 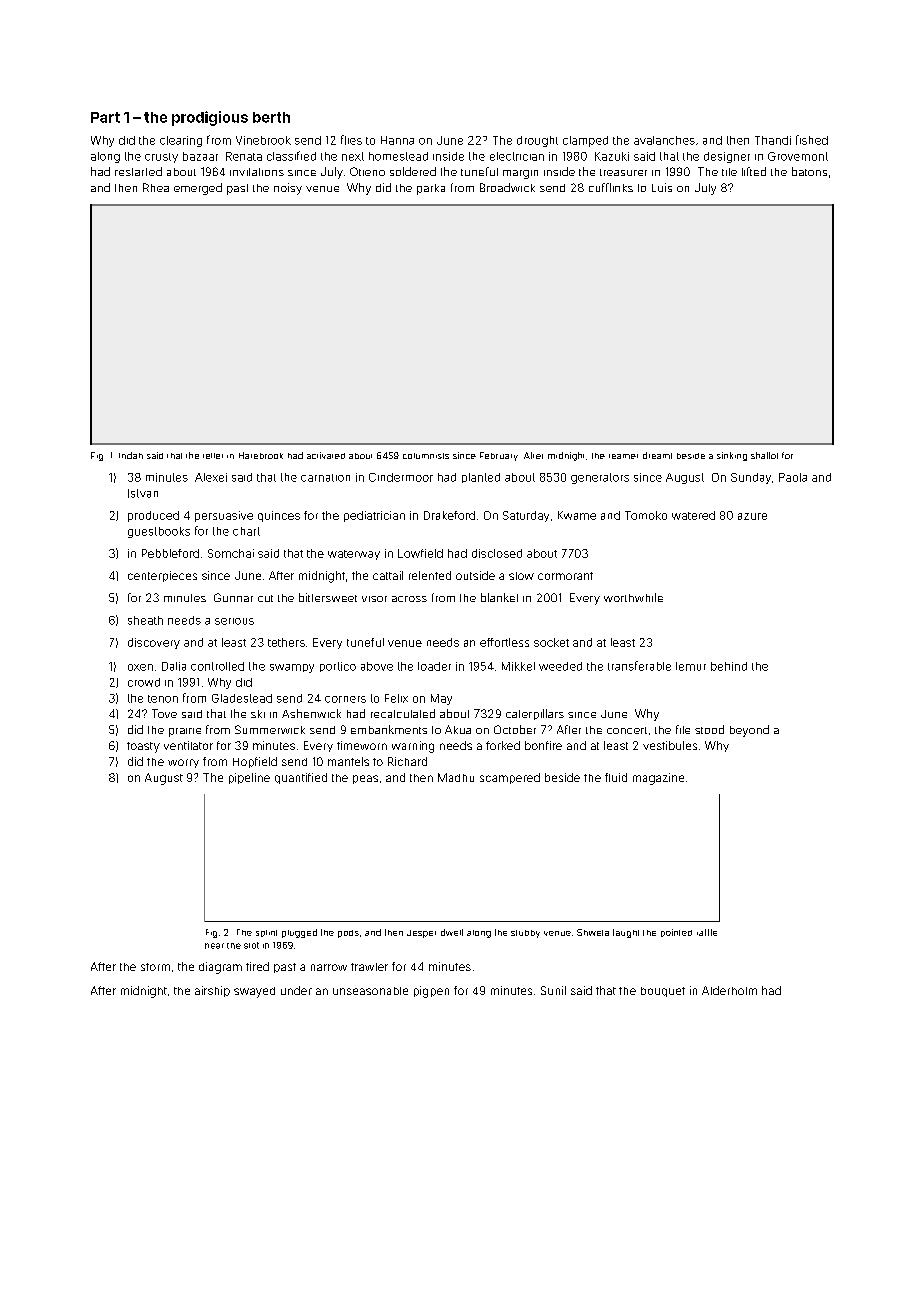 I want to click on controlled, so click(x=217, y=666).
